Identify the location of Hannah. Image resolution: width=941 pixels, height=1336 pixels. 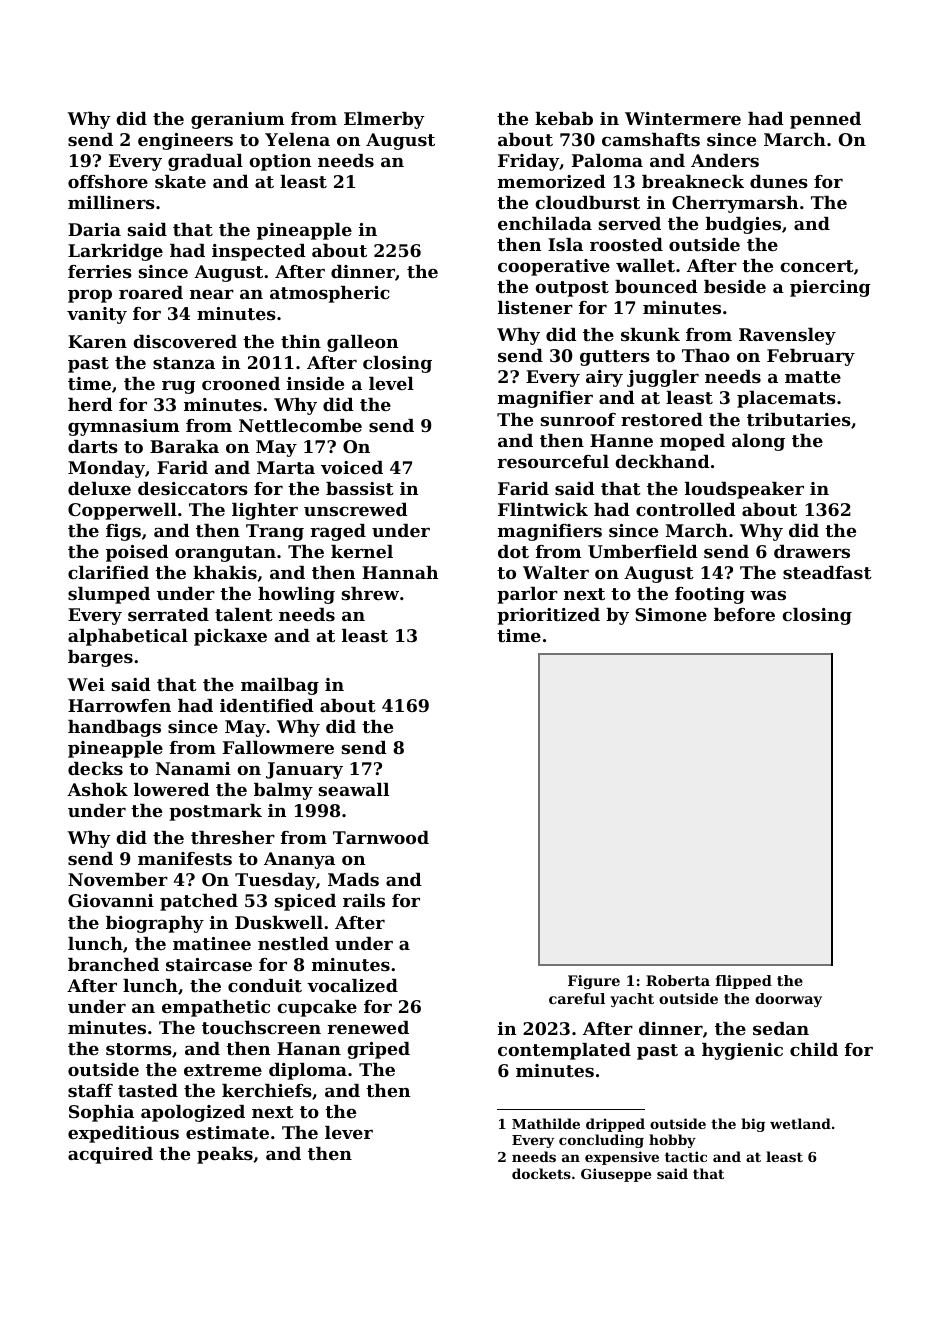
(400, 572).
